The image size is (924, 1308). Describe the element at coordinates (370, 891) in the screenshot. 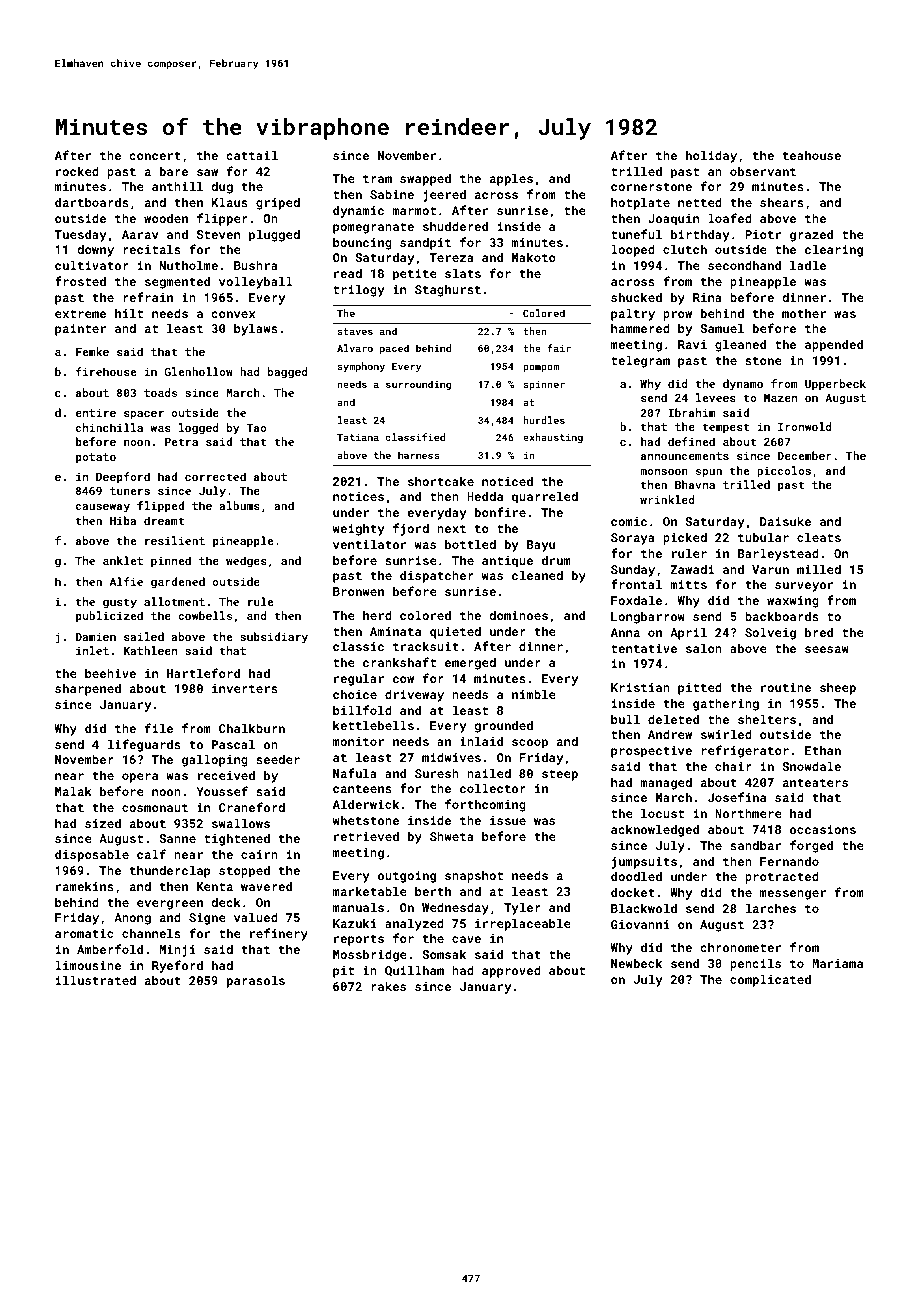

I see `marketable` at that location.
